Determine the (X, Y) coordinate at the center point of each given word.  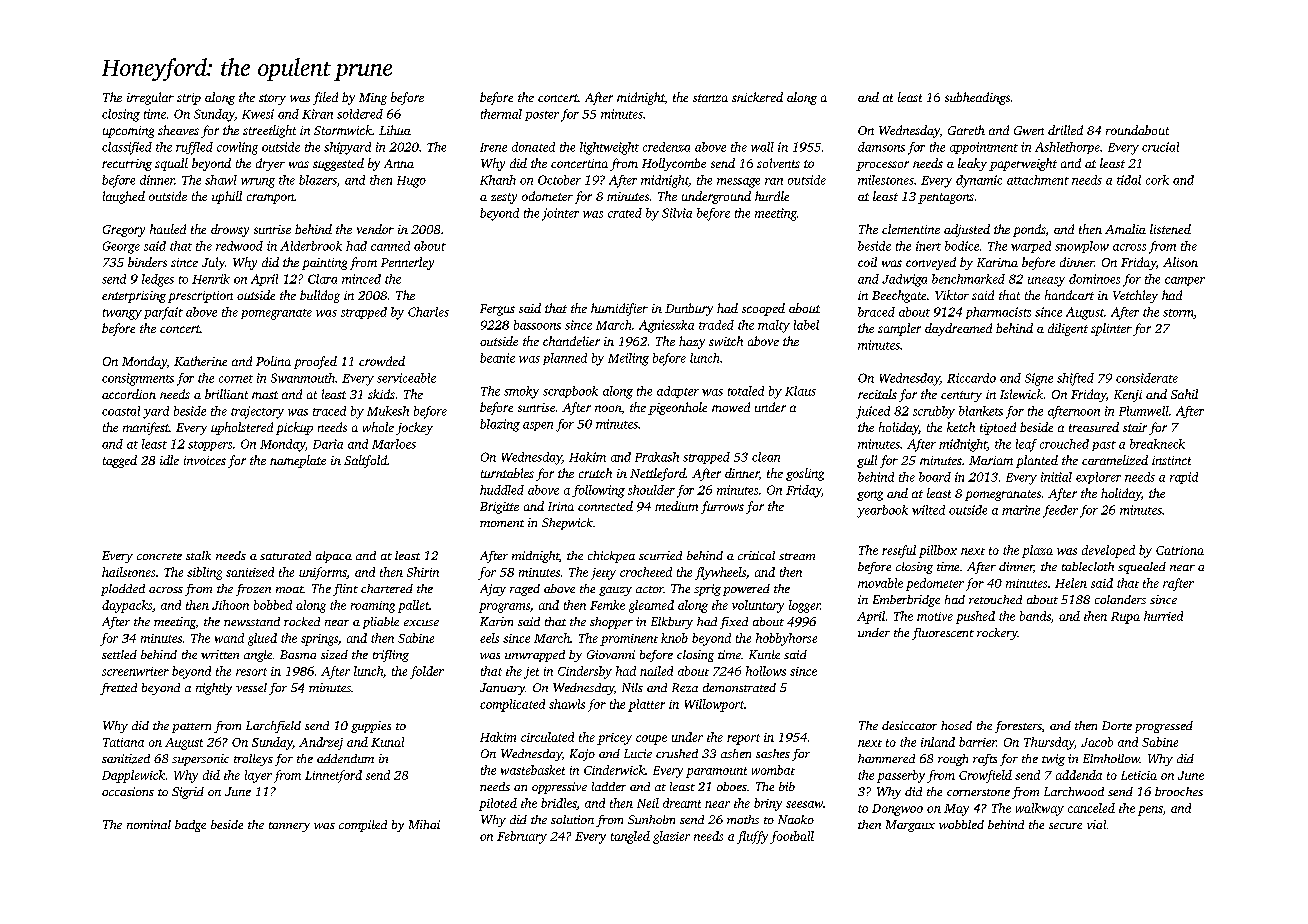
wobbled (961, 824)
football (792, 837)
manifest (146, 428)
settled (119, 654)
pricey (614, 739)
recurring (127, 165)
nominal (149, 824)
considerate (1147, 378)
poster (542, 116)
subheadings (977, 98)
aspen (538, 426)
